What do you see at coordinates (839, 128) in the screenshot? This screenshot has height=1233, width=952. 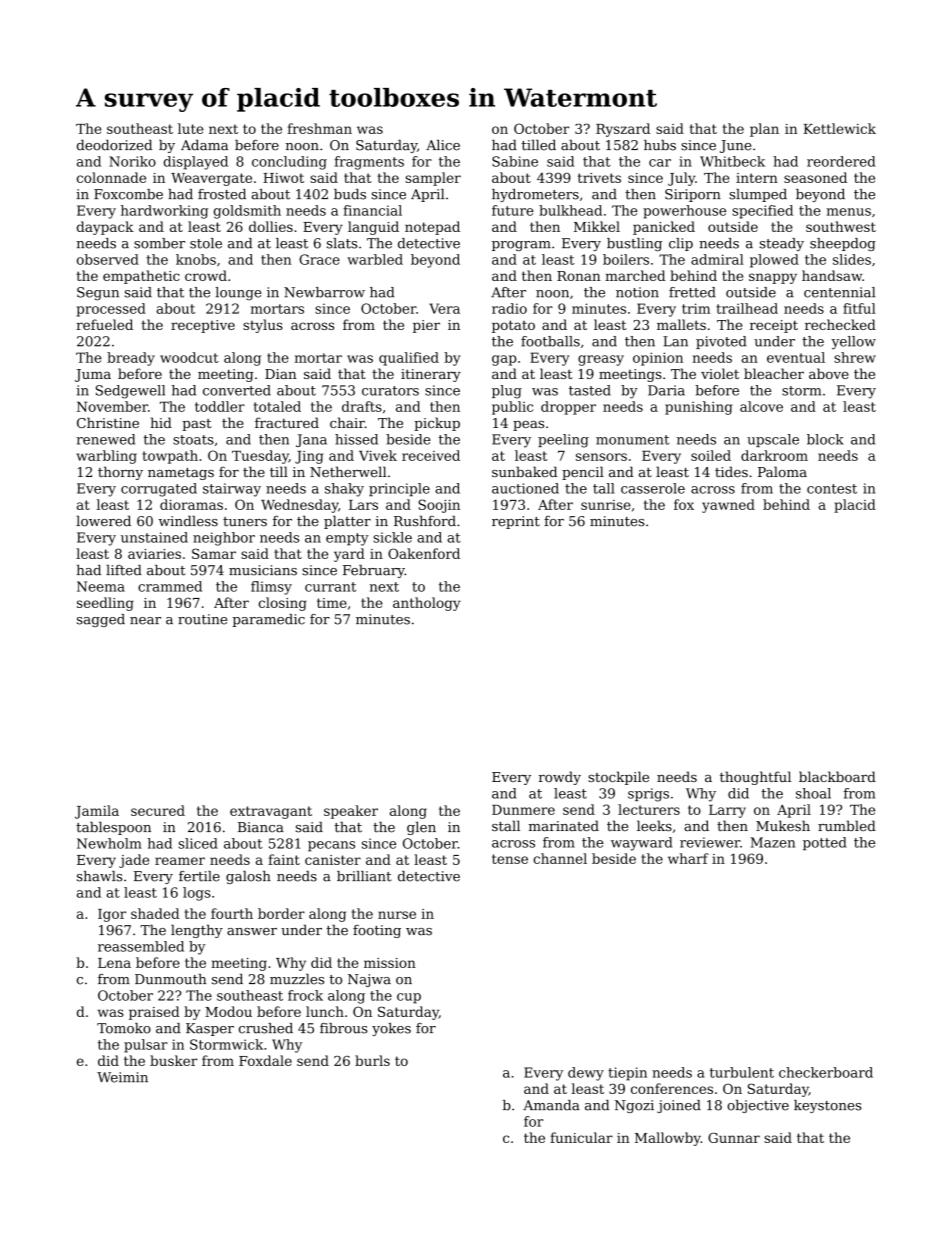 I see `Kettlewick` at bounding box center [839, 128].
